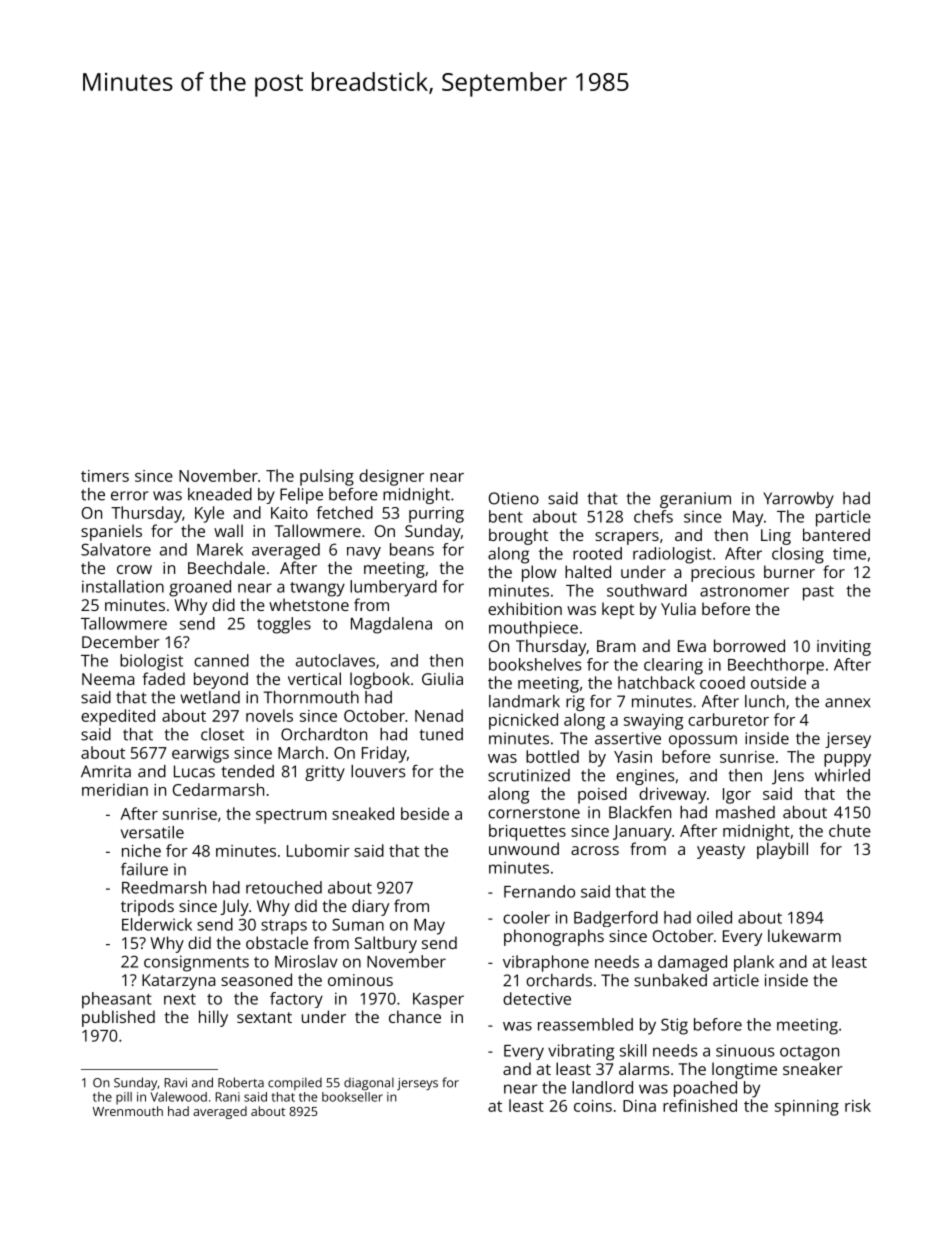 The image size is (952, 1233). I want to click on Lucas, so click(194, 771).
